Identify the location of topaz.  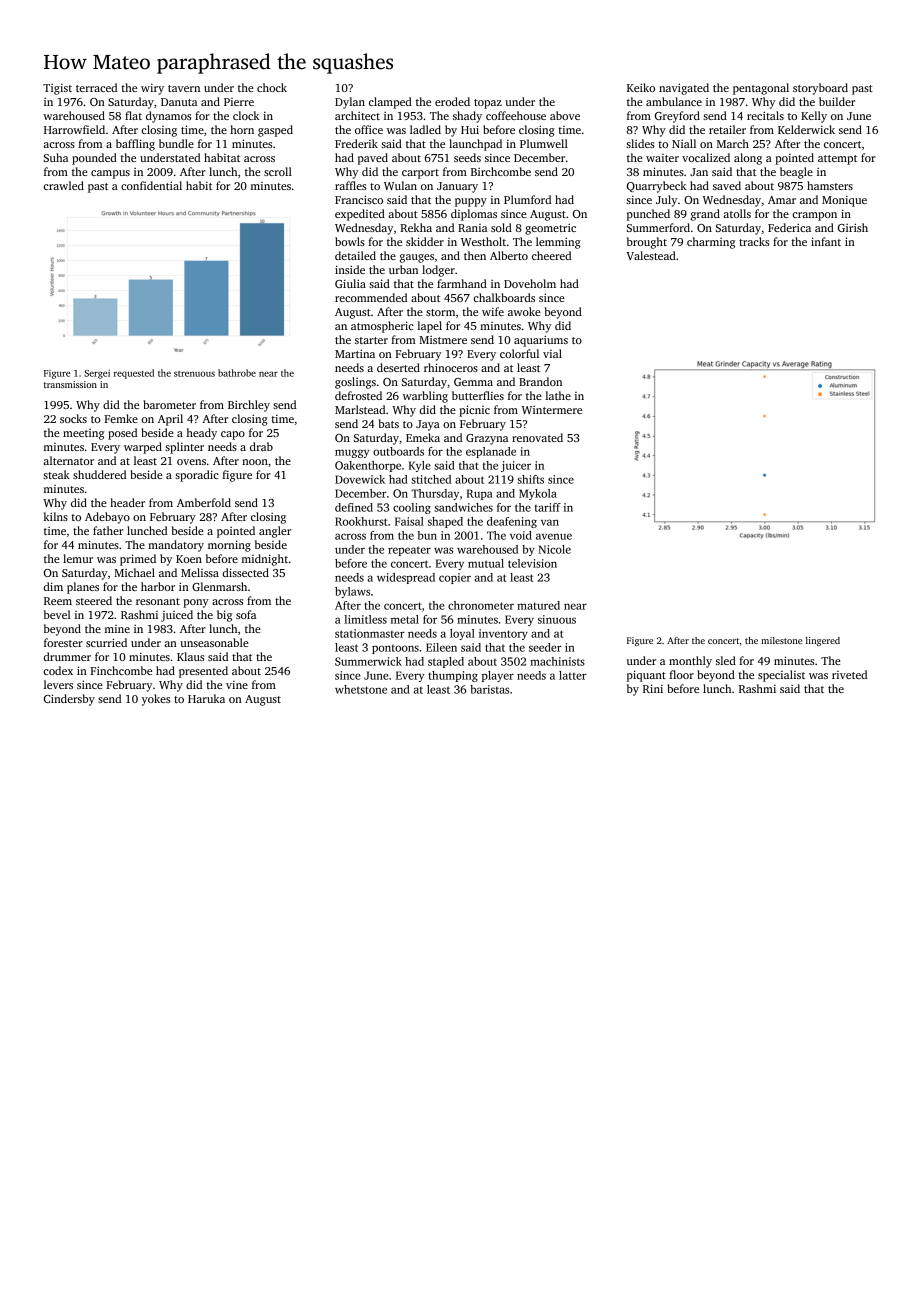
(488, 104).
